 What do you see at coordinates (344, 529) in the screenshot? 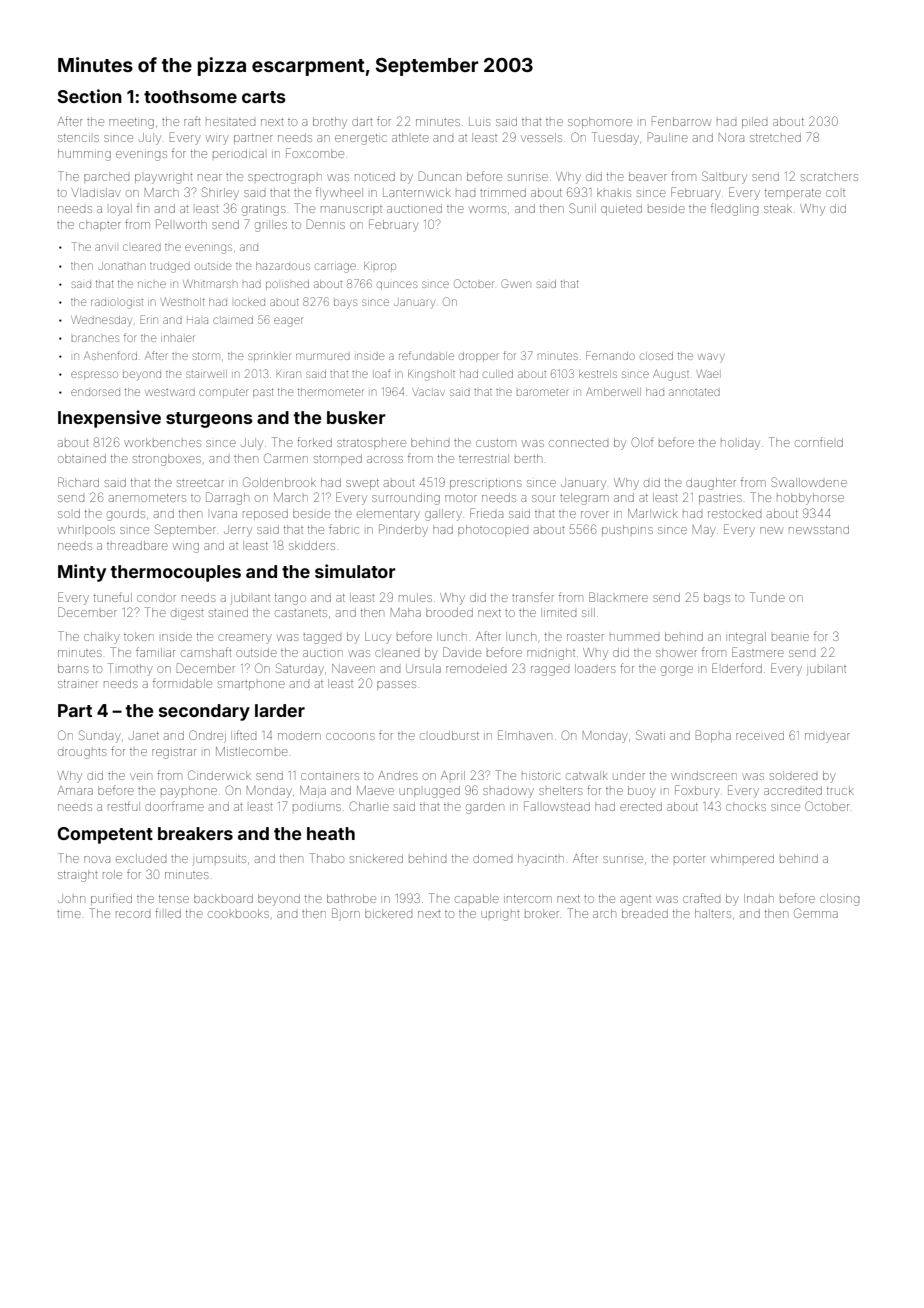
I see `fabric` at bounding box center [344, 529].
